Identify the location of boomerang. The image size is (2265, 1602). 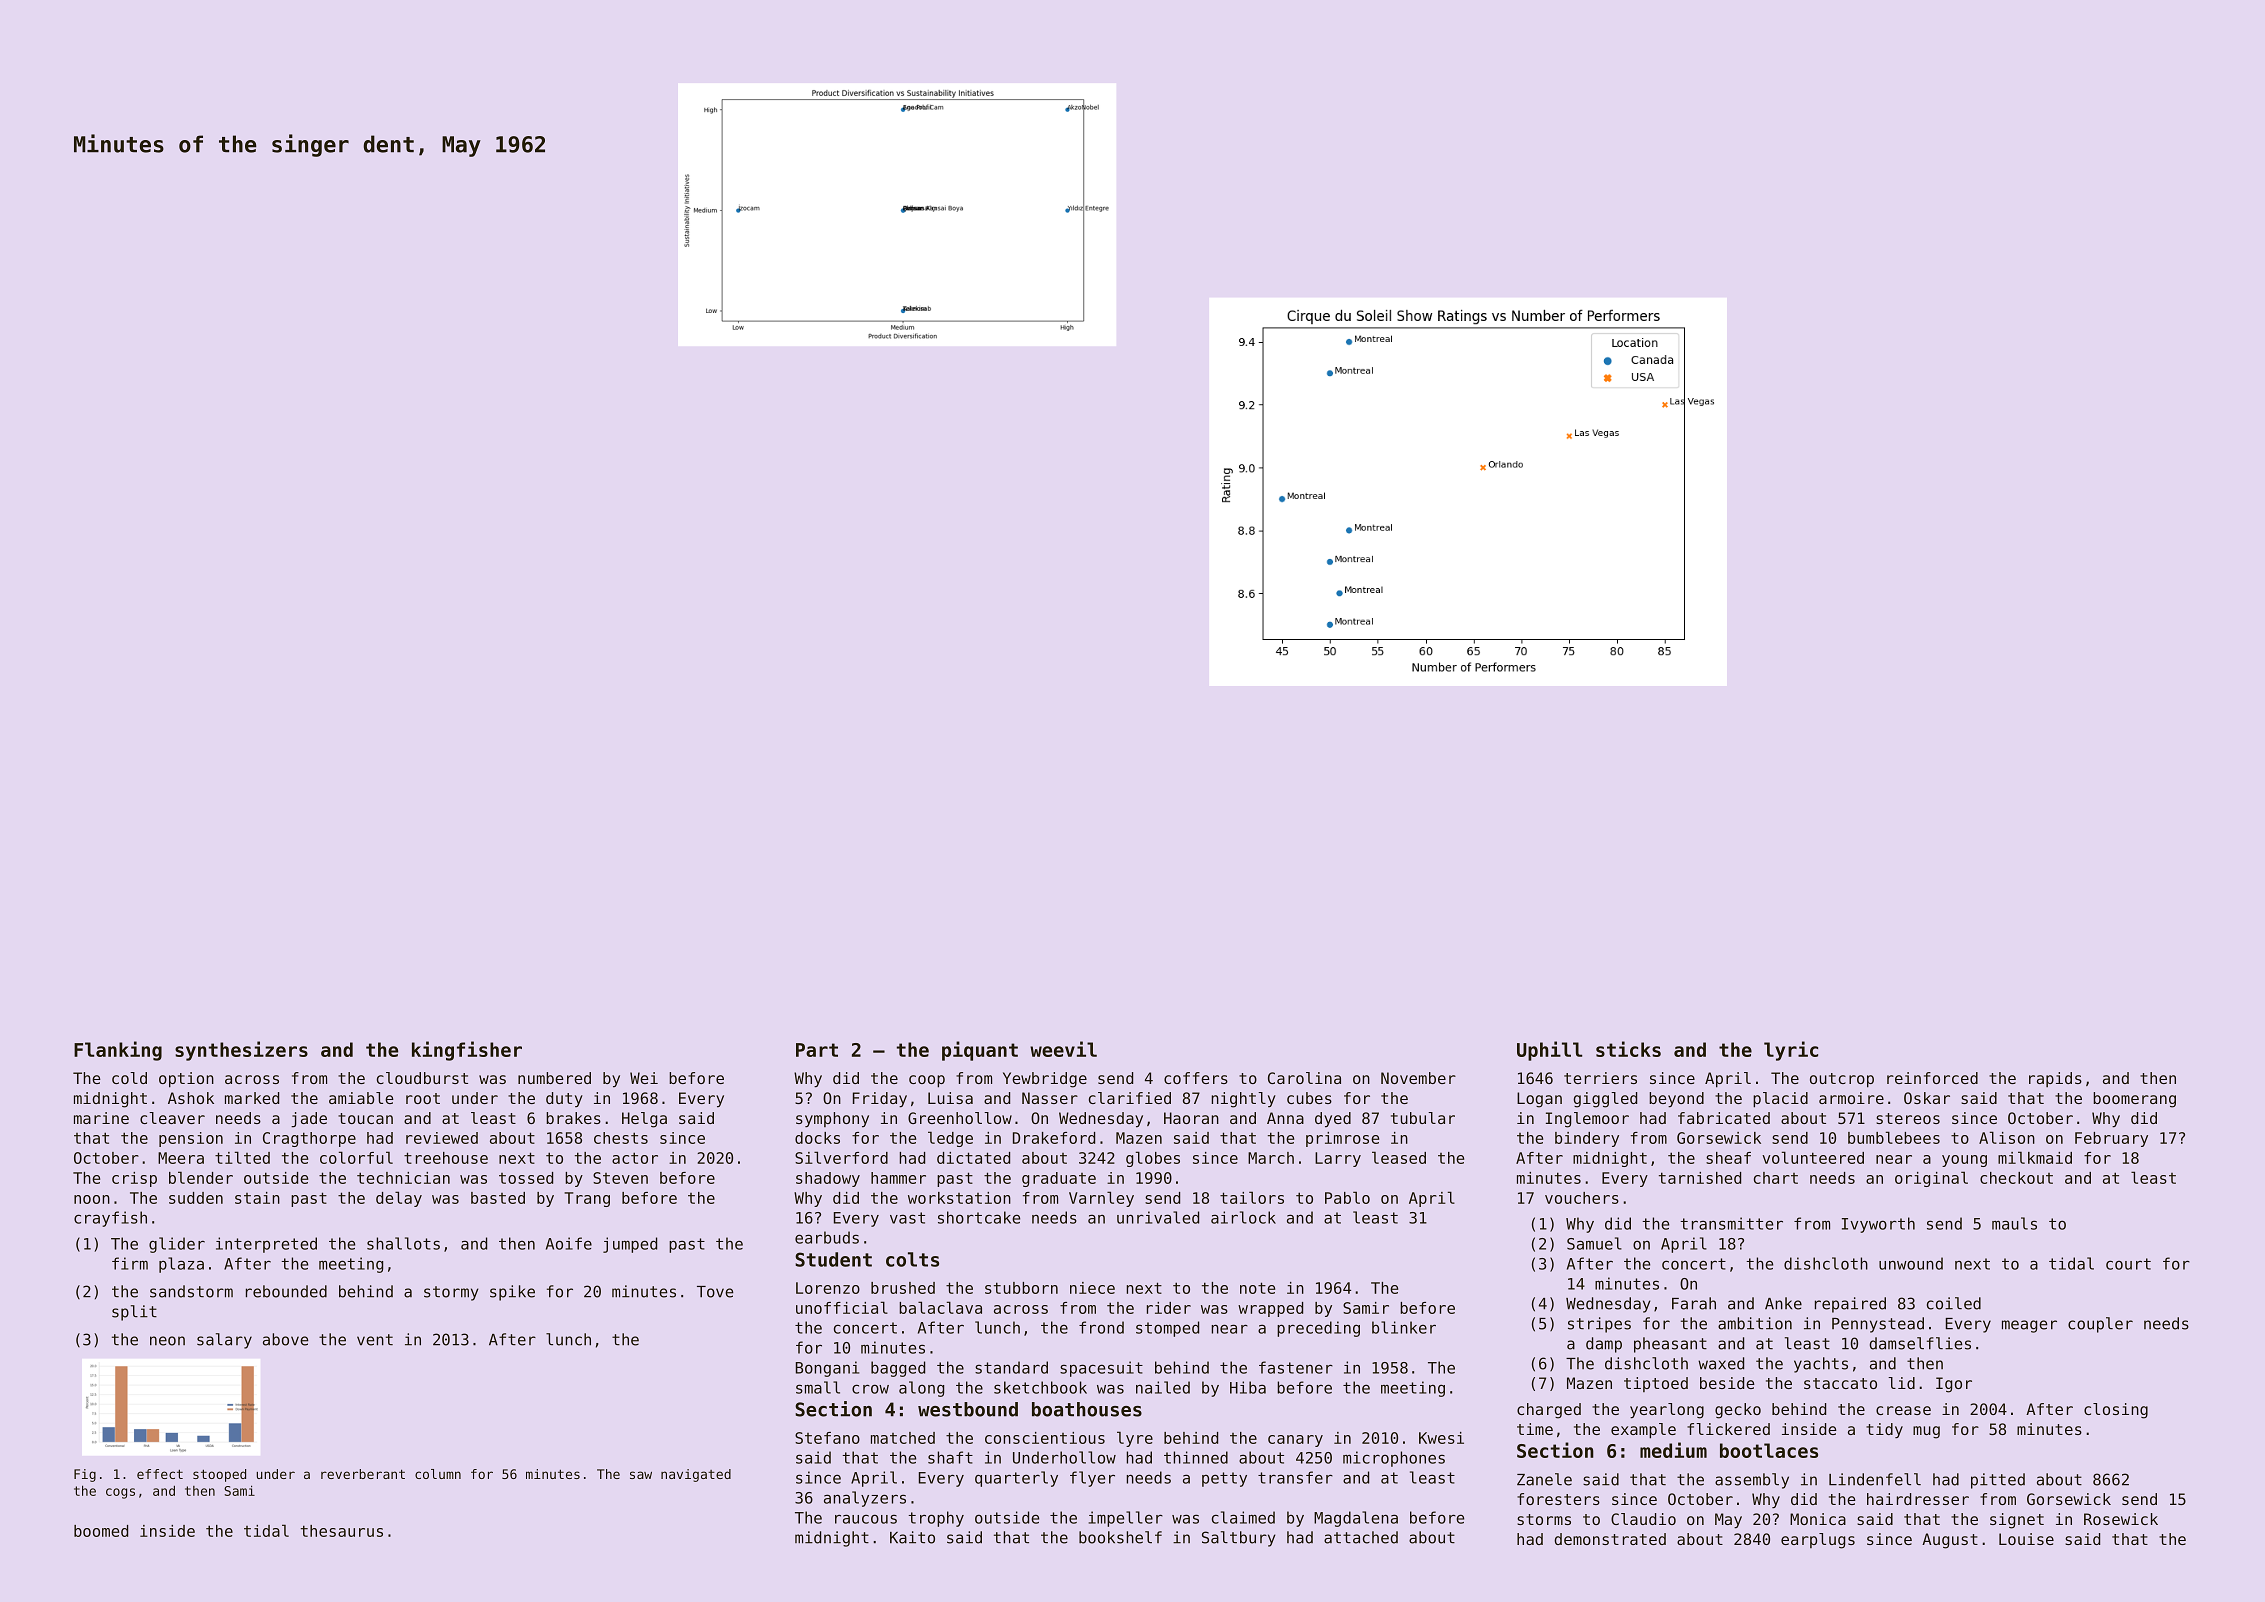
(2134, 1100).
